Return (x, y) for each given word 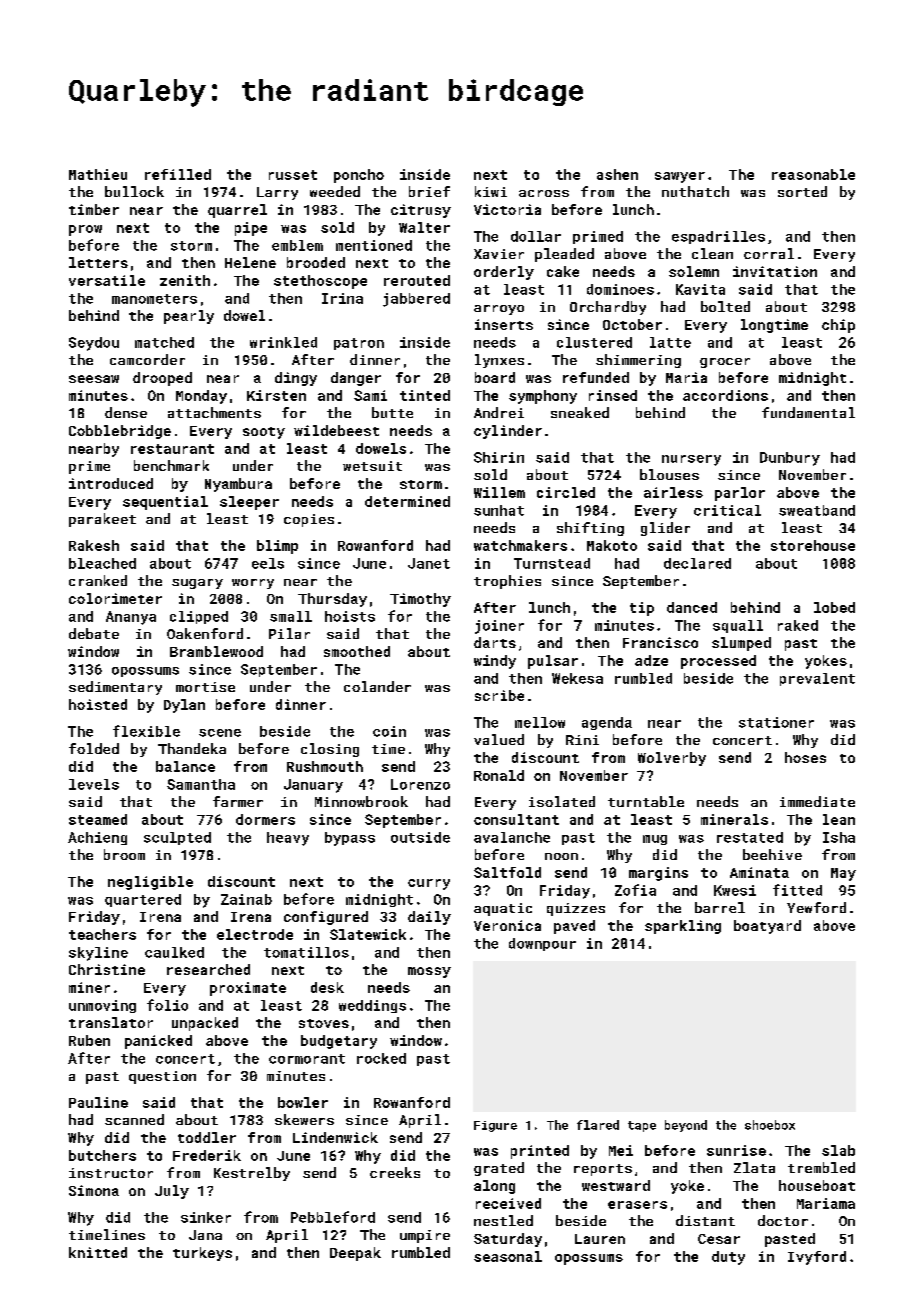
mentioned (374, 245)
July (172, 1192)
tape (642, 1126)
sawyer (680, 177)
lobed (834, 607)
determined (407, 501)
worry (253, 584)
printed (540, 1152)
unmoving (102, 1006)
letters (98, 262)
